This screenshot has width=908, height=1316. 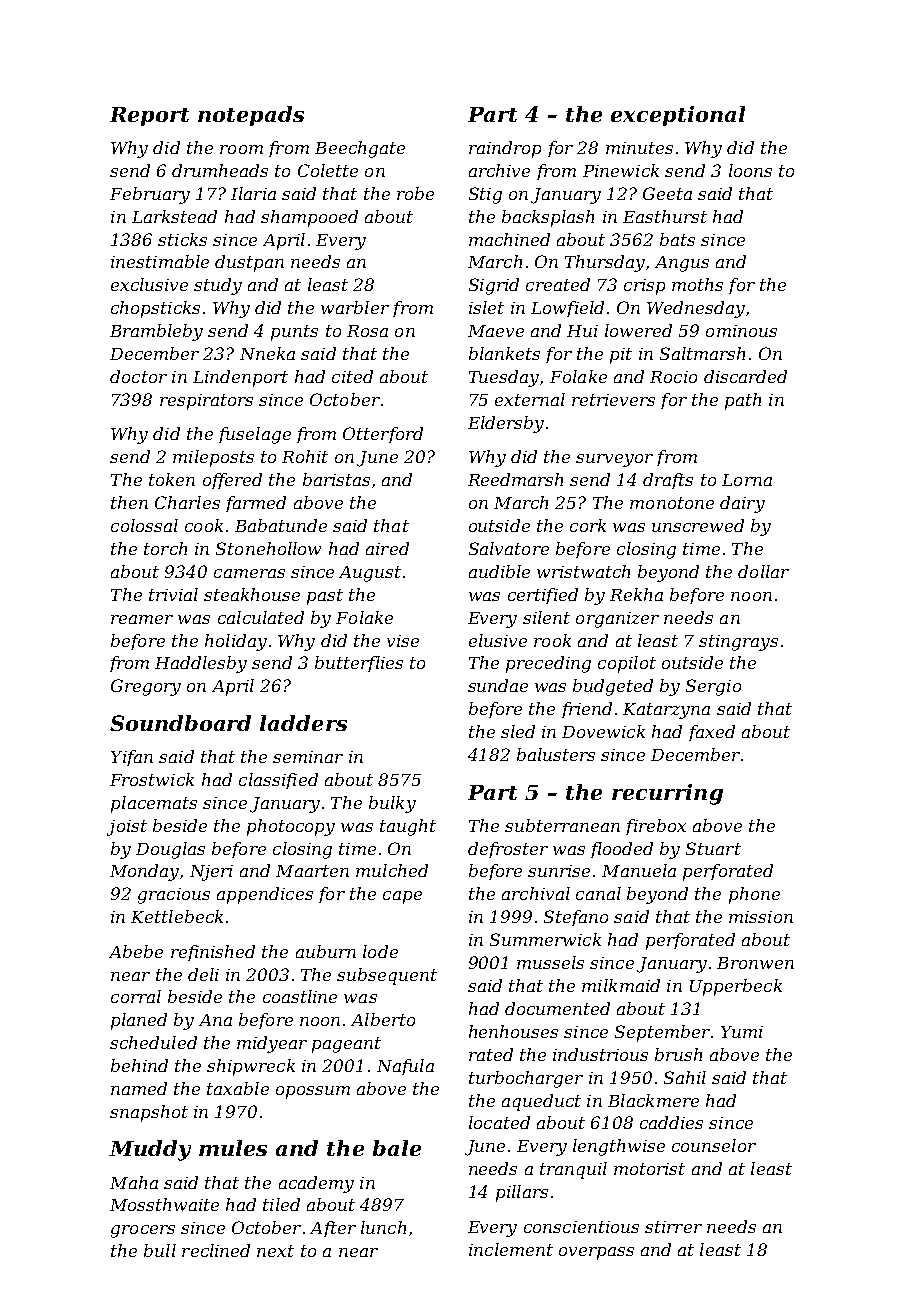 I want to click on turbocharger, so click(x=526, y=1079).
